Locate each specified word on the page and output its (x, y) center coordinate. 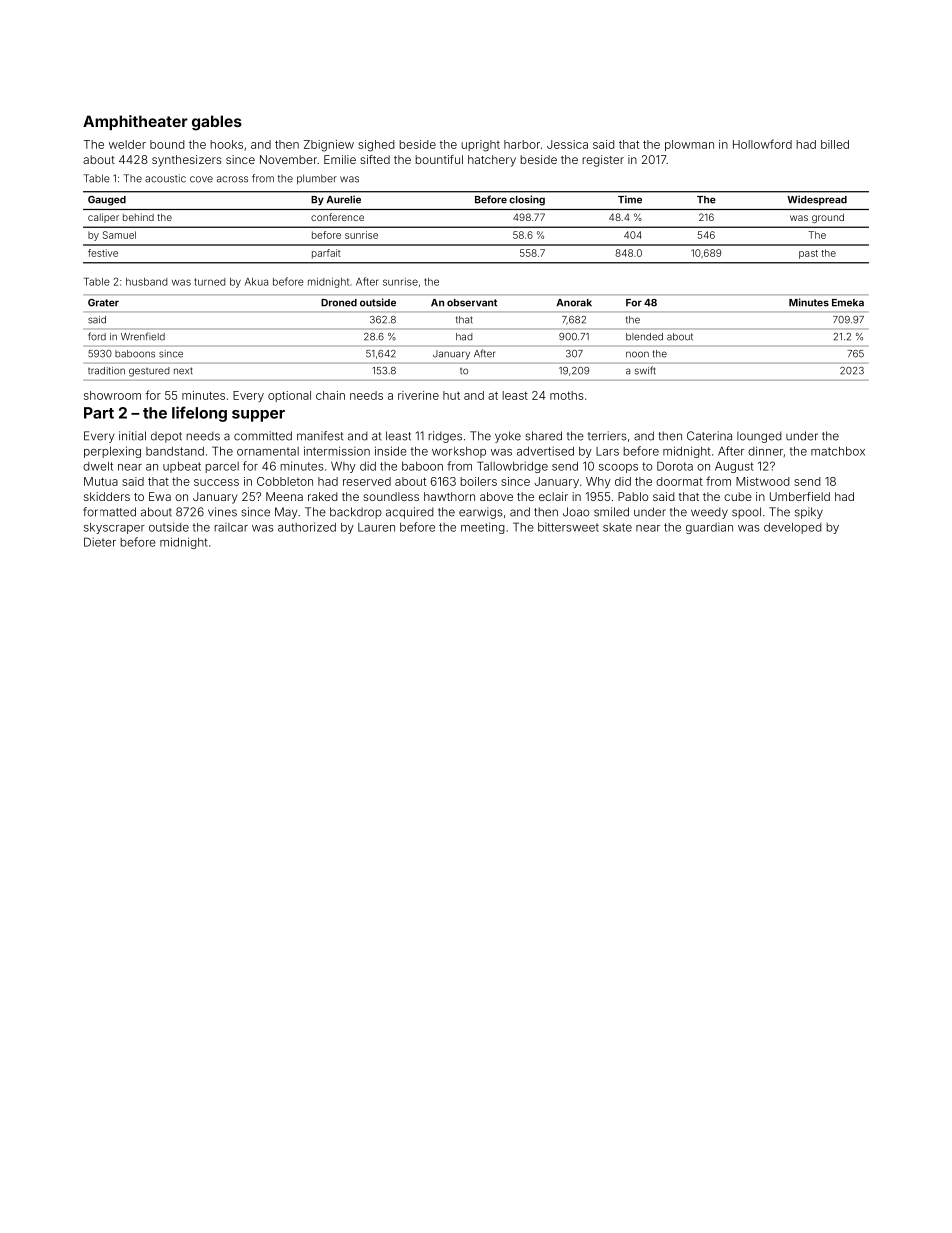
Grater (103, 303)
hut (451, 395)
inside (391, 451)
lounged (759, 437)
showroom (112, 395)
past (808, 254)
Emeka (848, 303)
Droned (339, 303)
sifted (375, 159)
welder (127, 144)
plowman (689, 145)
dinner (765, 451)
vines (222, 512)
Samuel (119, 235)
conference (337, 217)
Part (99, 413)
